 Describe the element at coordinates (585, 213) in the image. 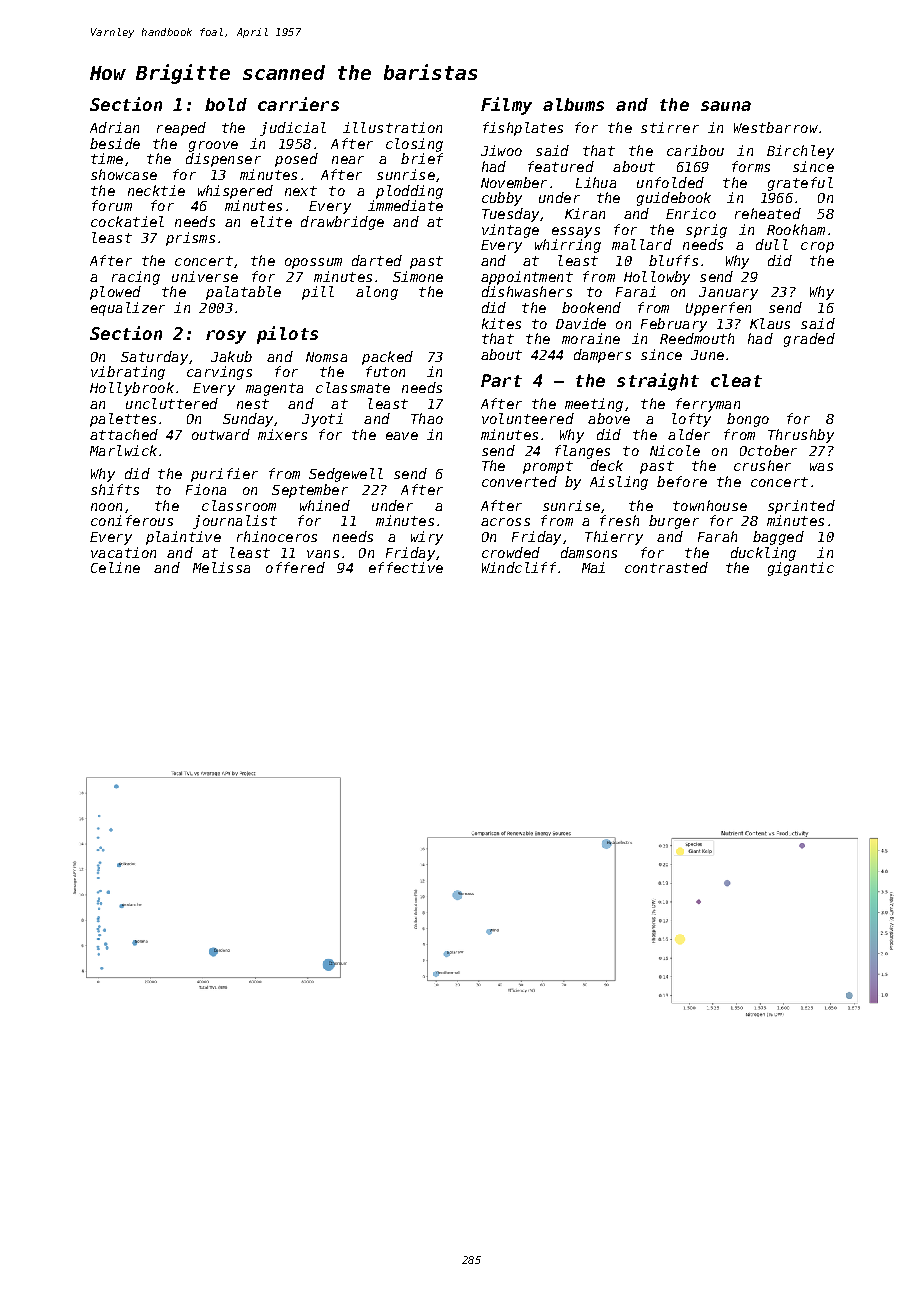

I see `Kiran` at that location.
